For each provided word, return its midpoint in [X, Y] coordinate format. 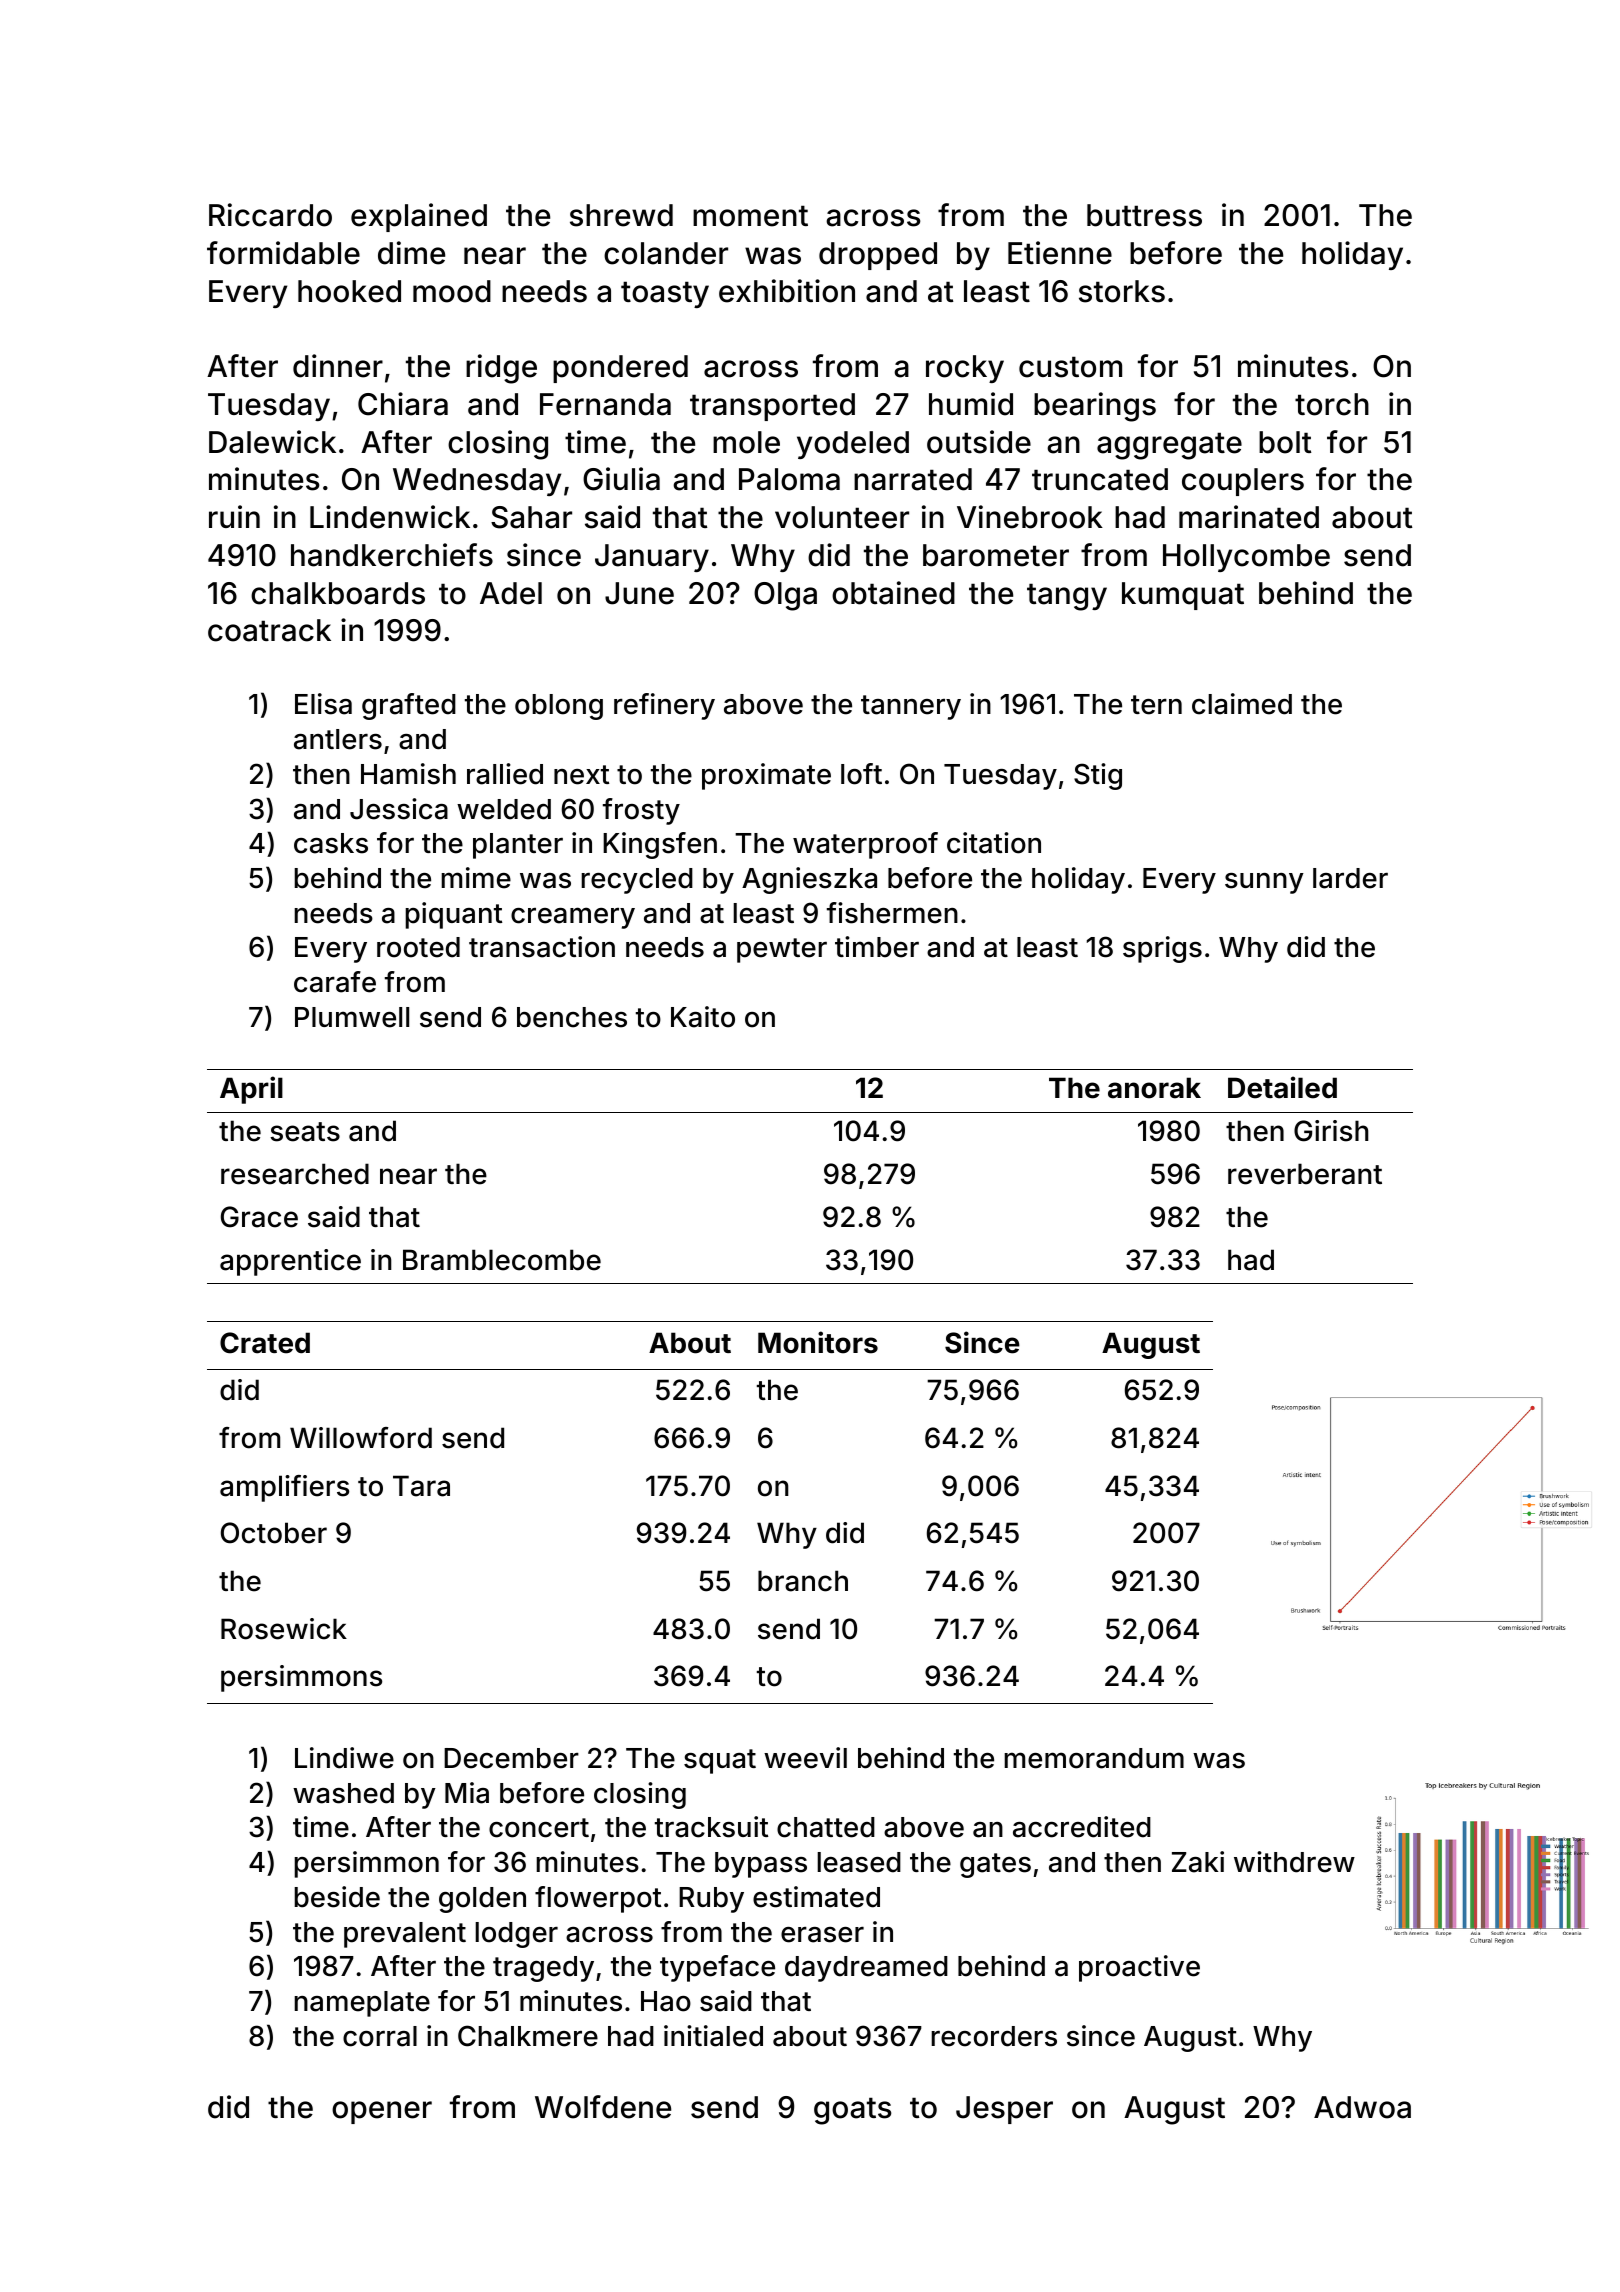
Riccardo [270, 215]
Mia [467, 1793]
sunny [1264, 883]
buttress [1144, 215]
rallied [505, 774]
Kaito [703, 1017]
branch [803, 1581]
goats [852, 2111]
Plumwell [352, 1017]
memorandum [1094, 1758]
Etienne [1060, 253]
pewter [782, 950]
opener [382, 2112]
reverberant [1305, 1174]
